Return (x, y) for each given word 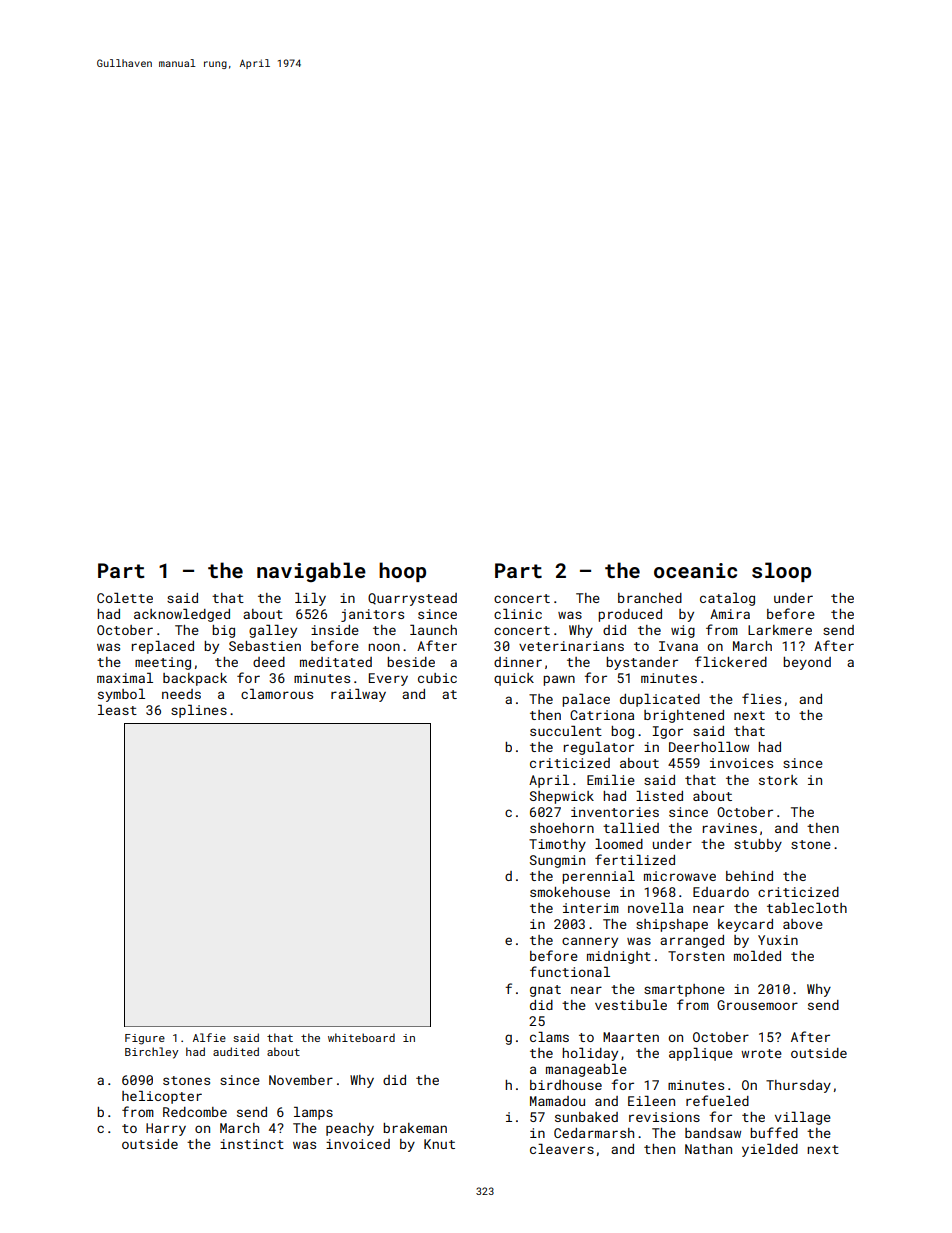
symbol (121, 695)
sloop (781, 572)
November (301, 1080)
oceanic (695, 570)
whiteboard (361, 1037)
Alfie (209, 1037)
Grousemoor (757, 1005)
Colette (125, 598)
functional (570, 971)
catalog (727, 599)
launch (433, 630)
